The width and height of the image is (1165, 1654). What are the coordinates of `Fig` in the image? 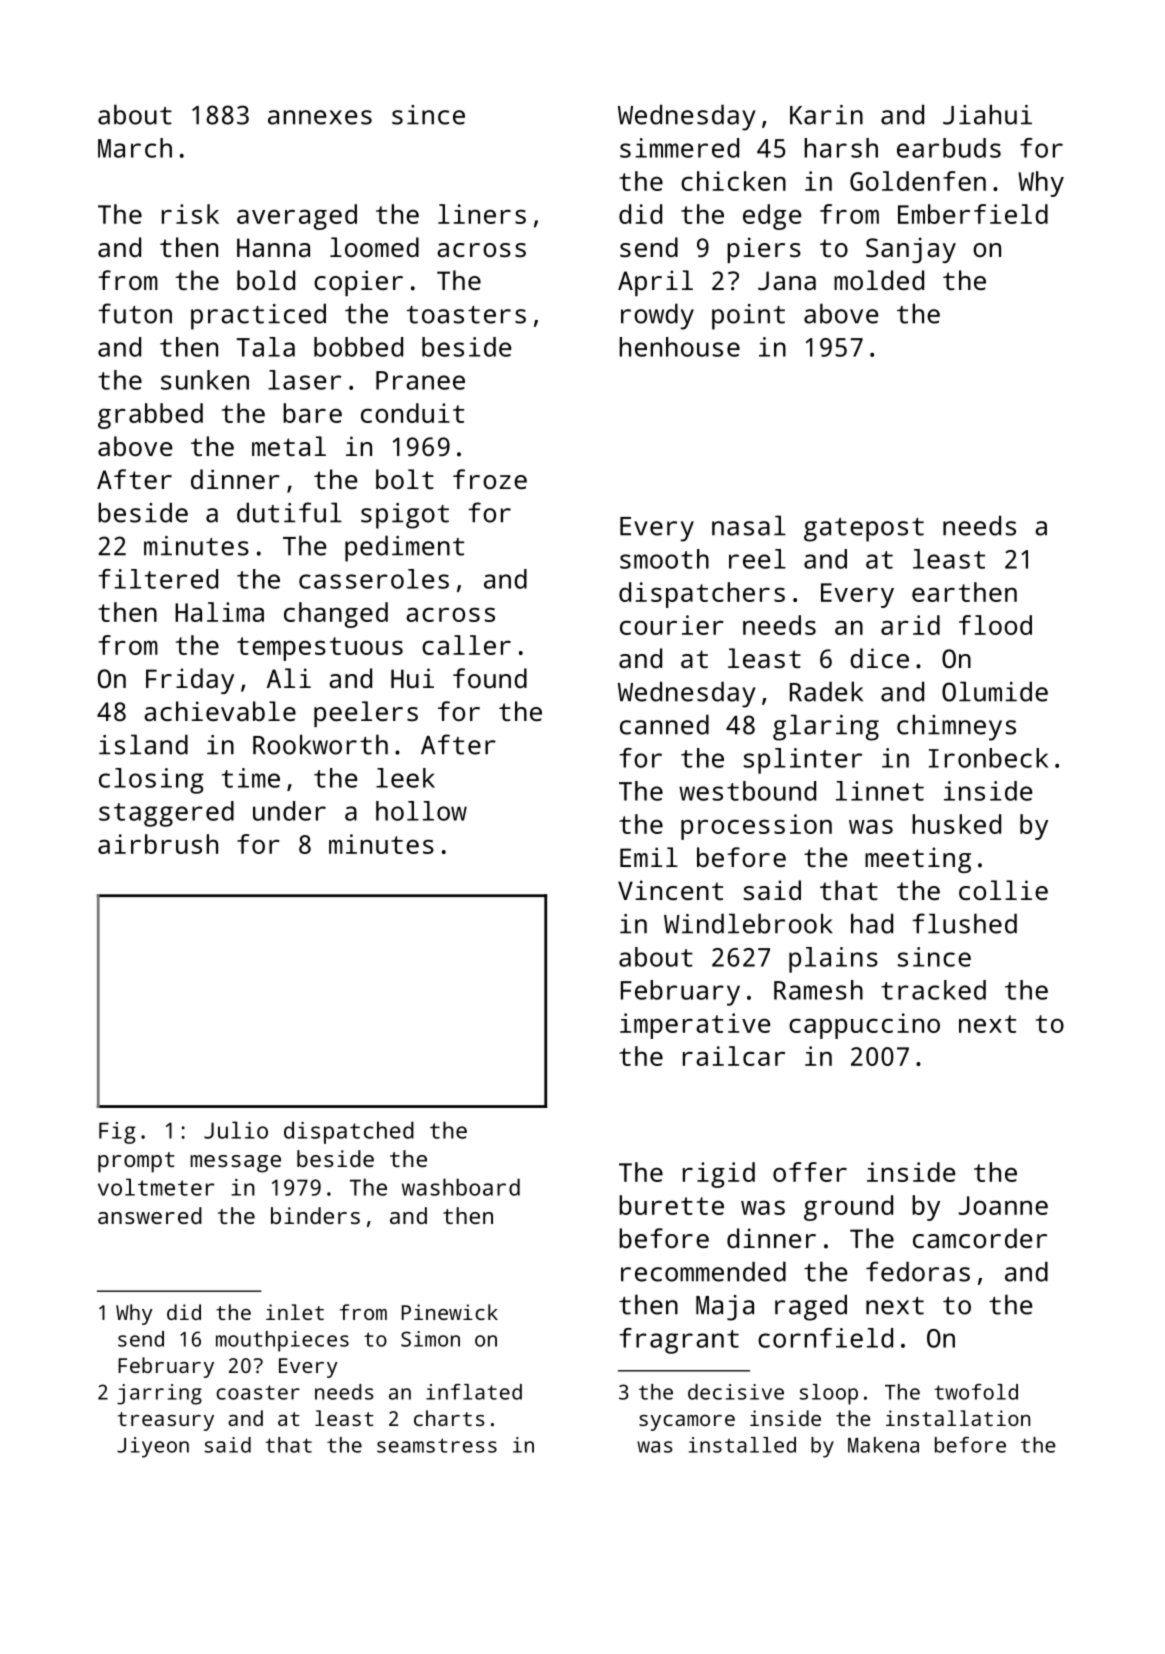 It's located at (117, 1133).
